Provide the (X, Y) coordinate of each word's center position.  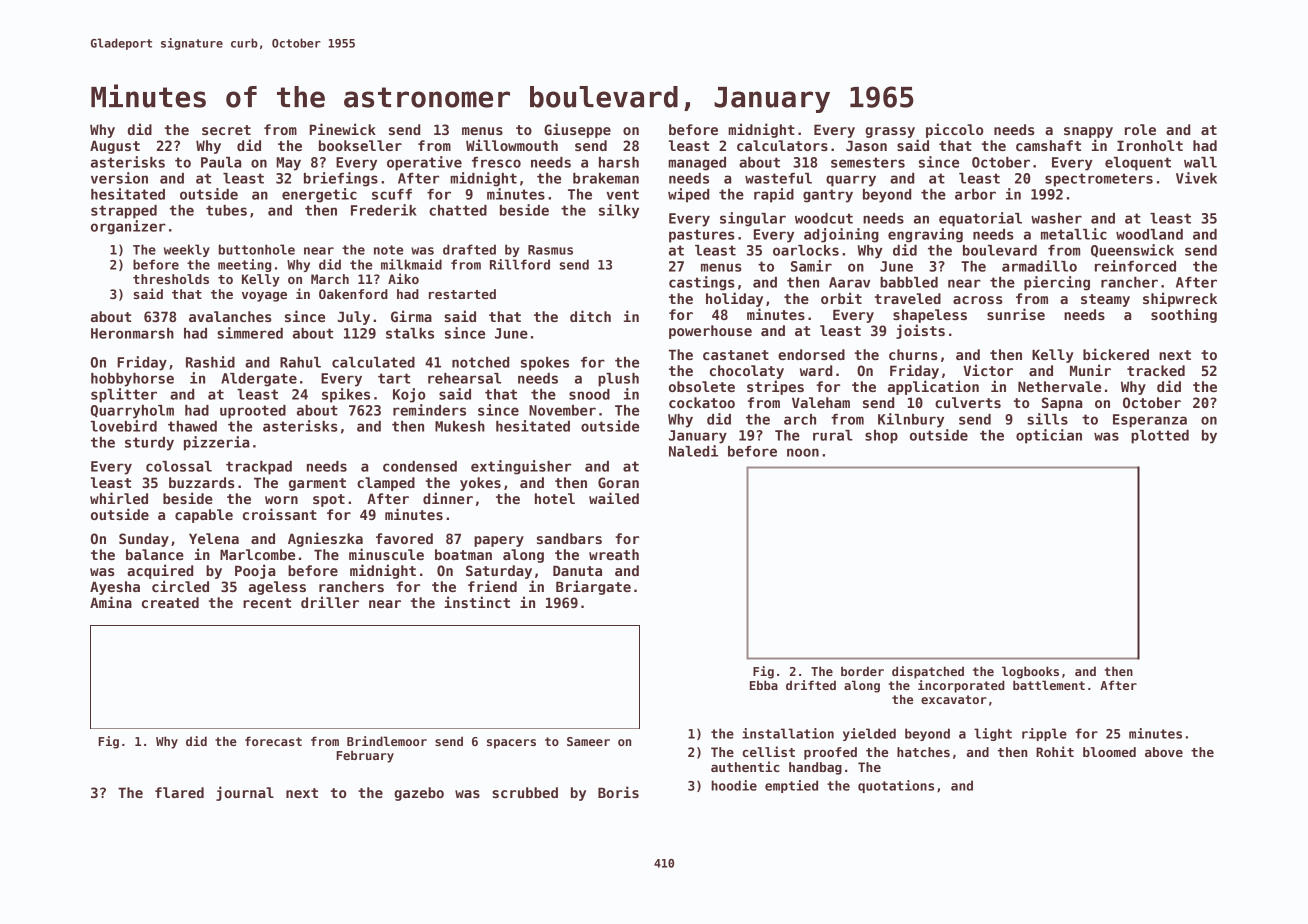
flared (179, 792)
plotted (1160, 437)
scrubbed (525, 792)
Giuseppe (577, 130)
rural (833, 435)
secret (226, 130)
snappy (1088, 132)
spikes (346, 395)
